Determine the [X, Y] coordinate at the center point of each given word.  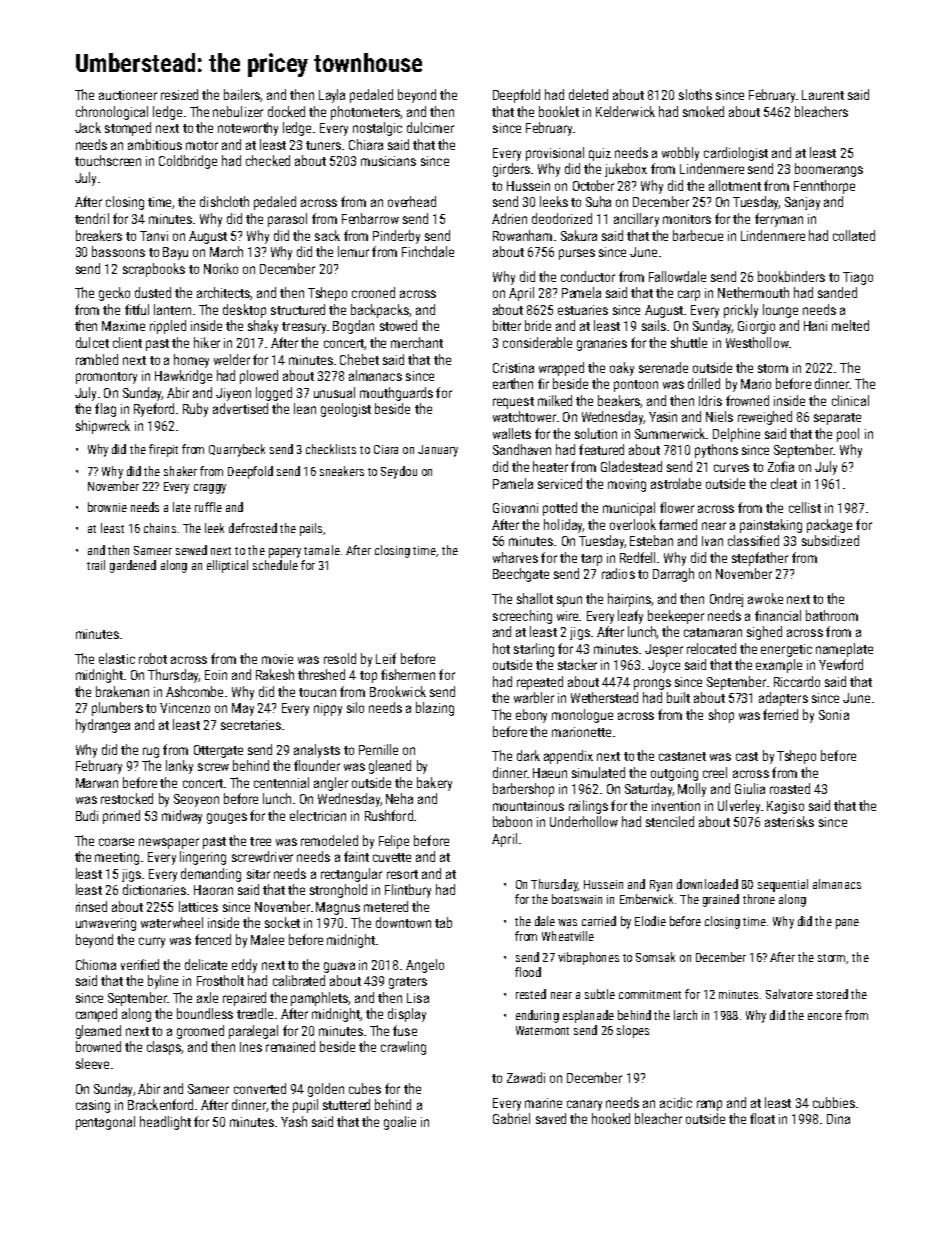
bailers [242, 95]
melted [850, 325]
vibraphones [588, 958]
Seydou [399, 472]
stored [832, 994]
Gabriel [511, 1118]
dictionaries [154, 889]
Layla [332, 96]
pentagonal [105, 1123]
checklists [331, 449]
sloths [695, 94]
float [762, 1118]
